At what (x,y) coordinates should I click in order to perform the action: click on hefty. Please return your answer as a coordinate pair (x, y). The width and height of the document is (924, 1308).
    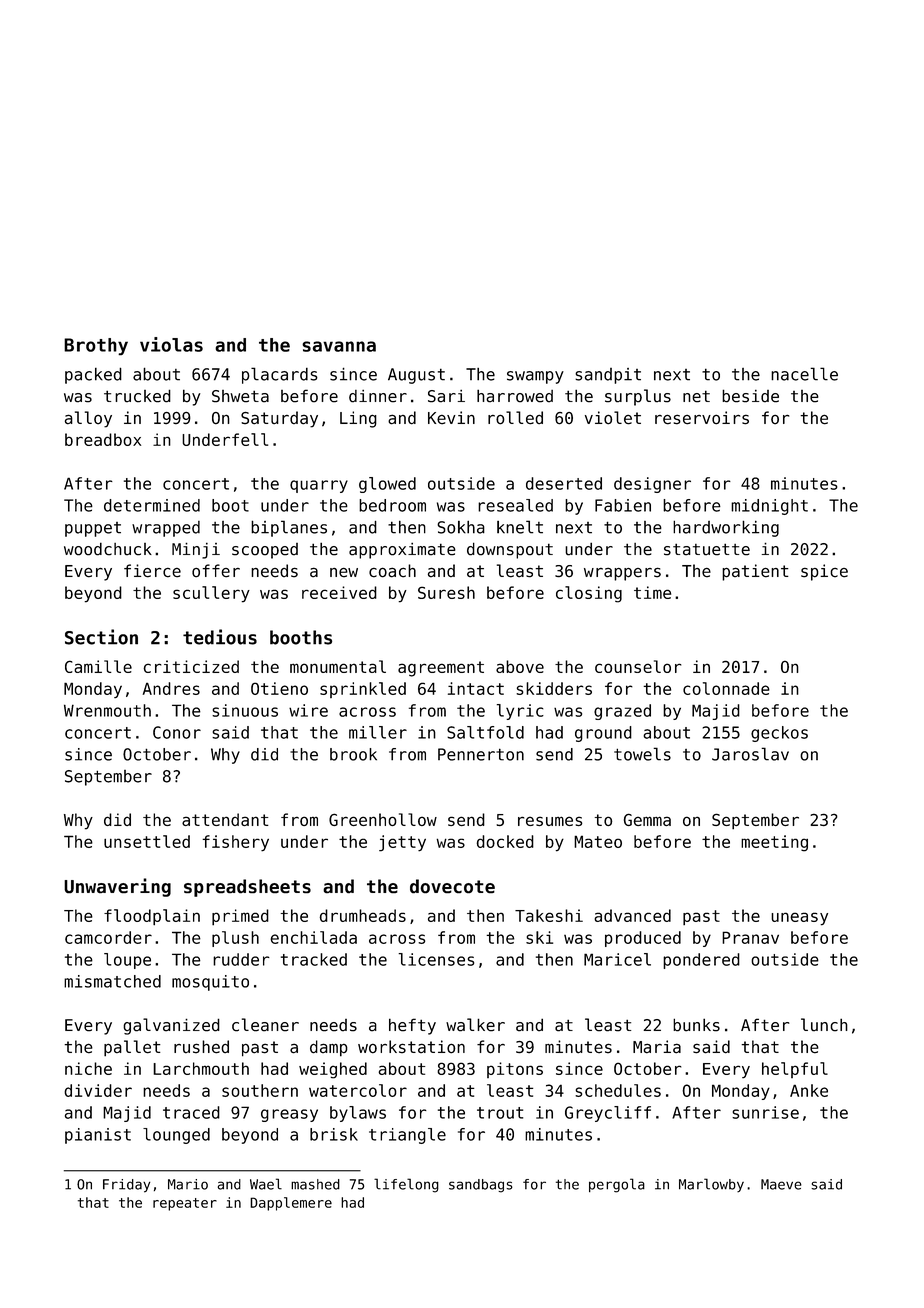
    Looking at the image, I should click on (412, 1026).
